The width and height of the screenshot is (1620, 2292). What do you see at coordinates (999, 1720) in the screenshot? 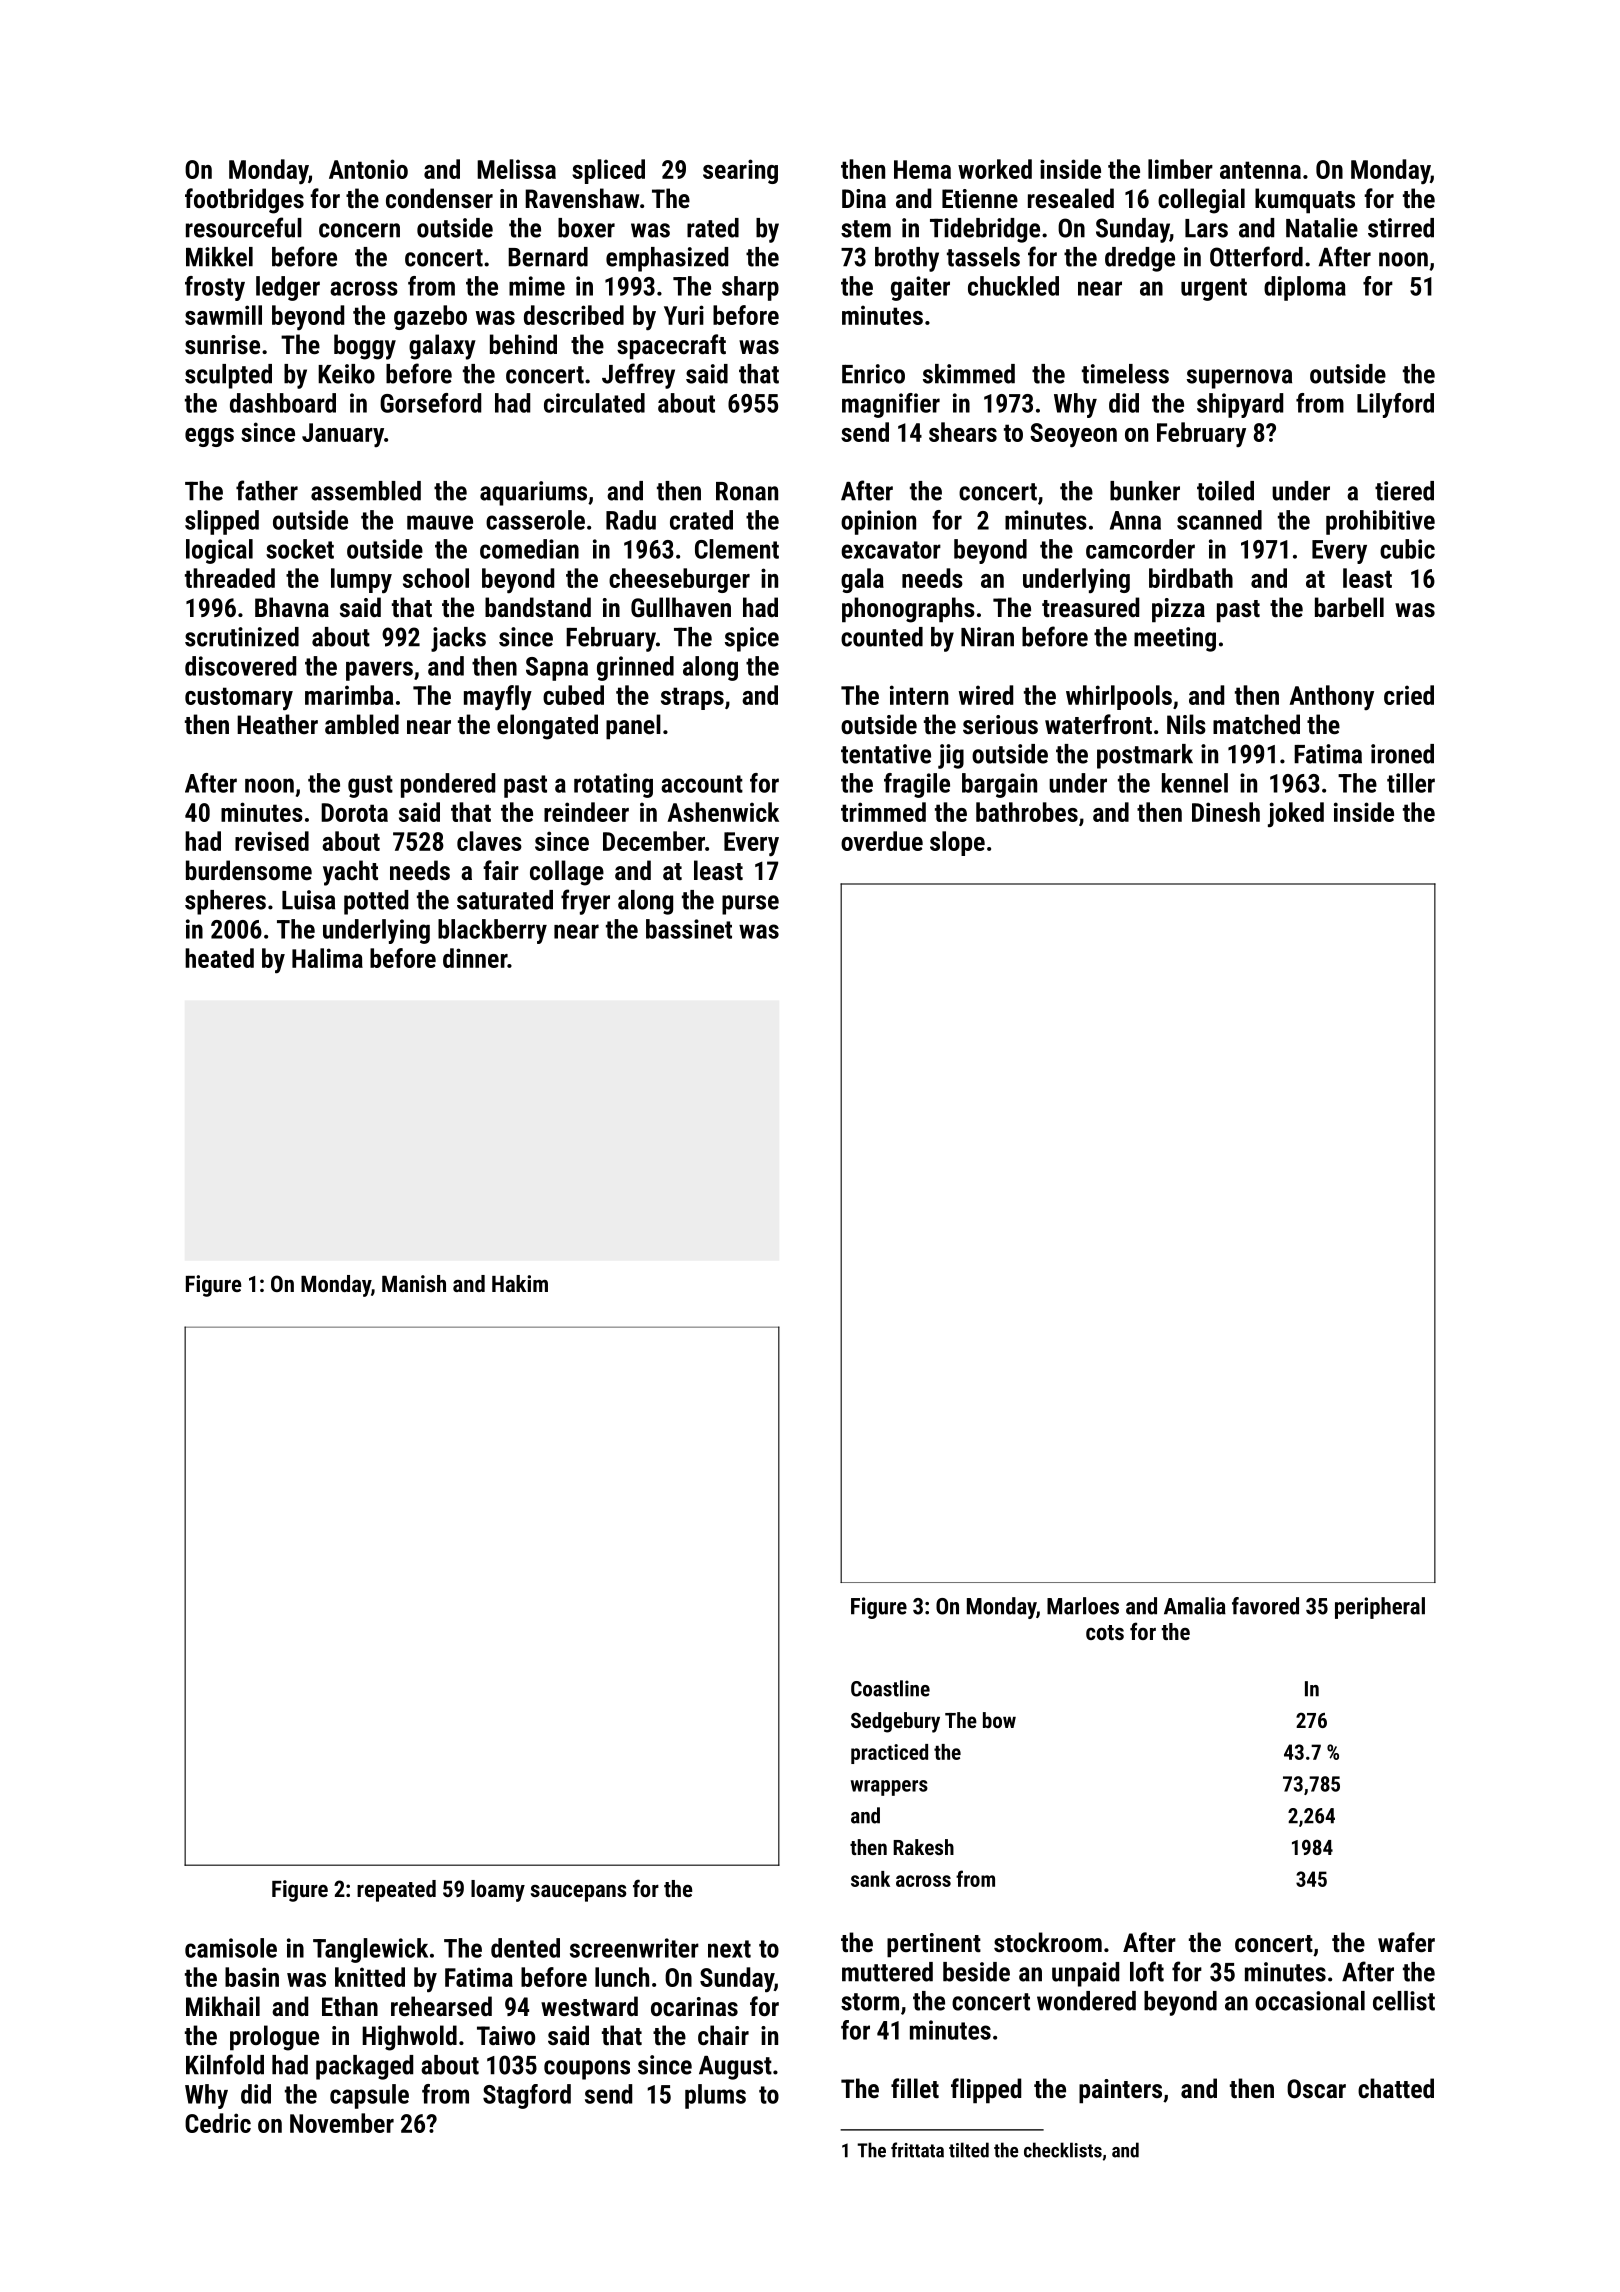
I see `bow` at bounding box center [999, 1720].
